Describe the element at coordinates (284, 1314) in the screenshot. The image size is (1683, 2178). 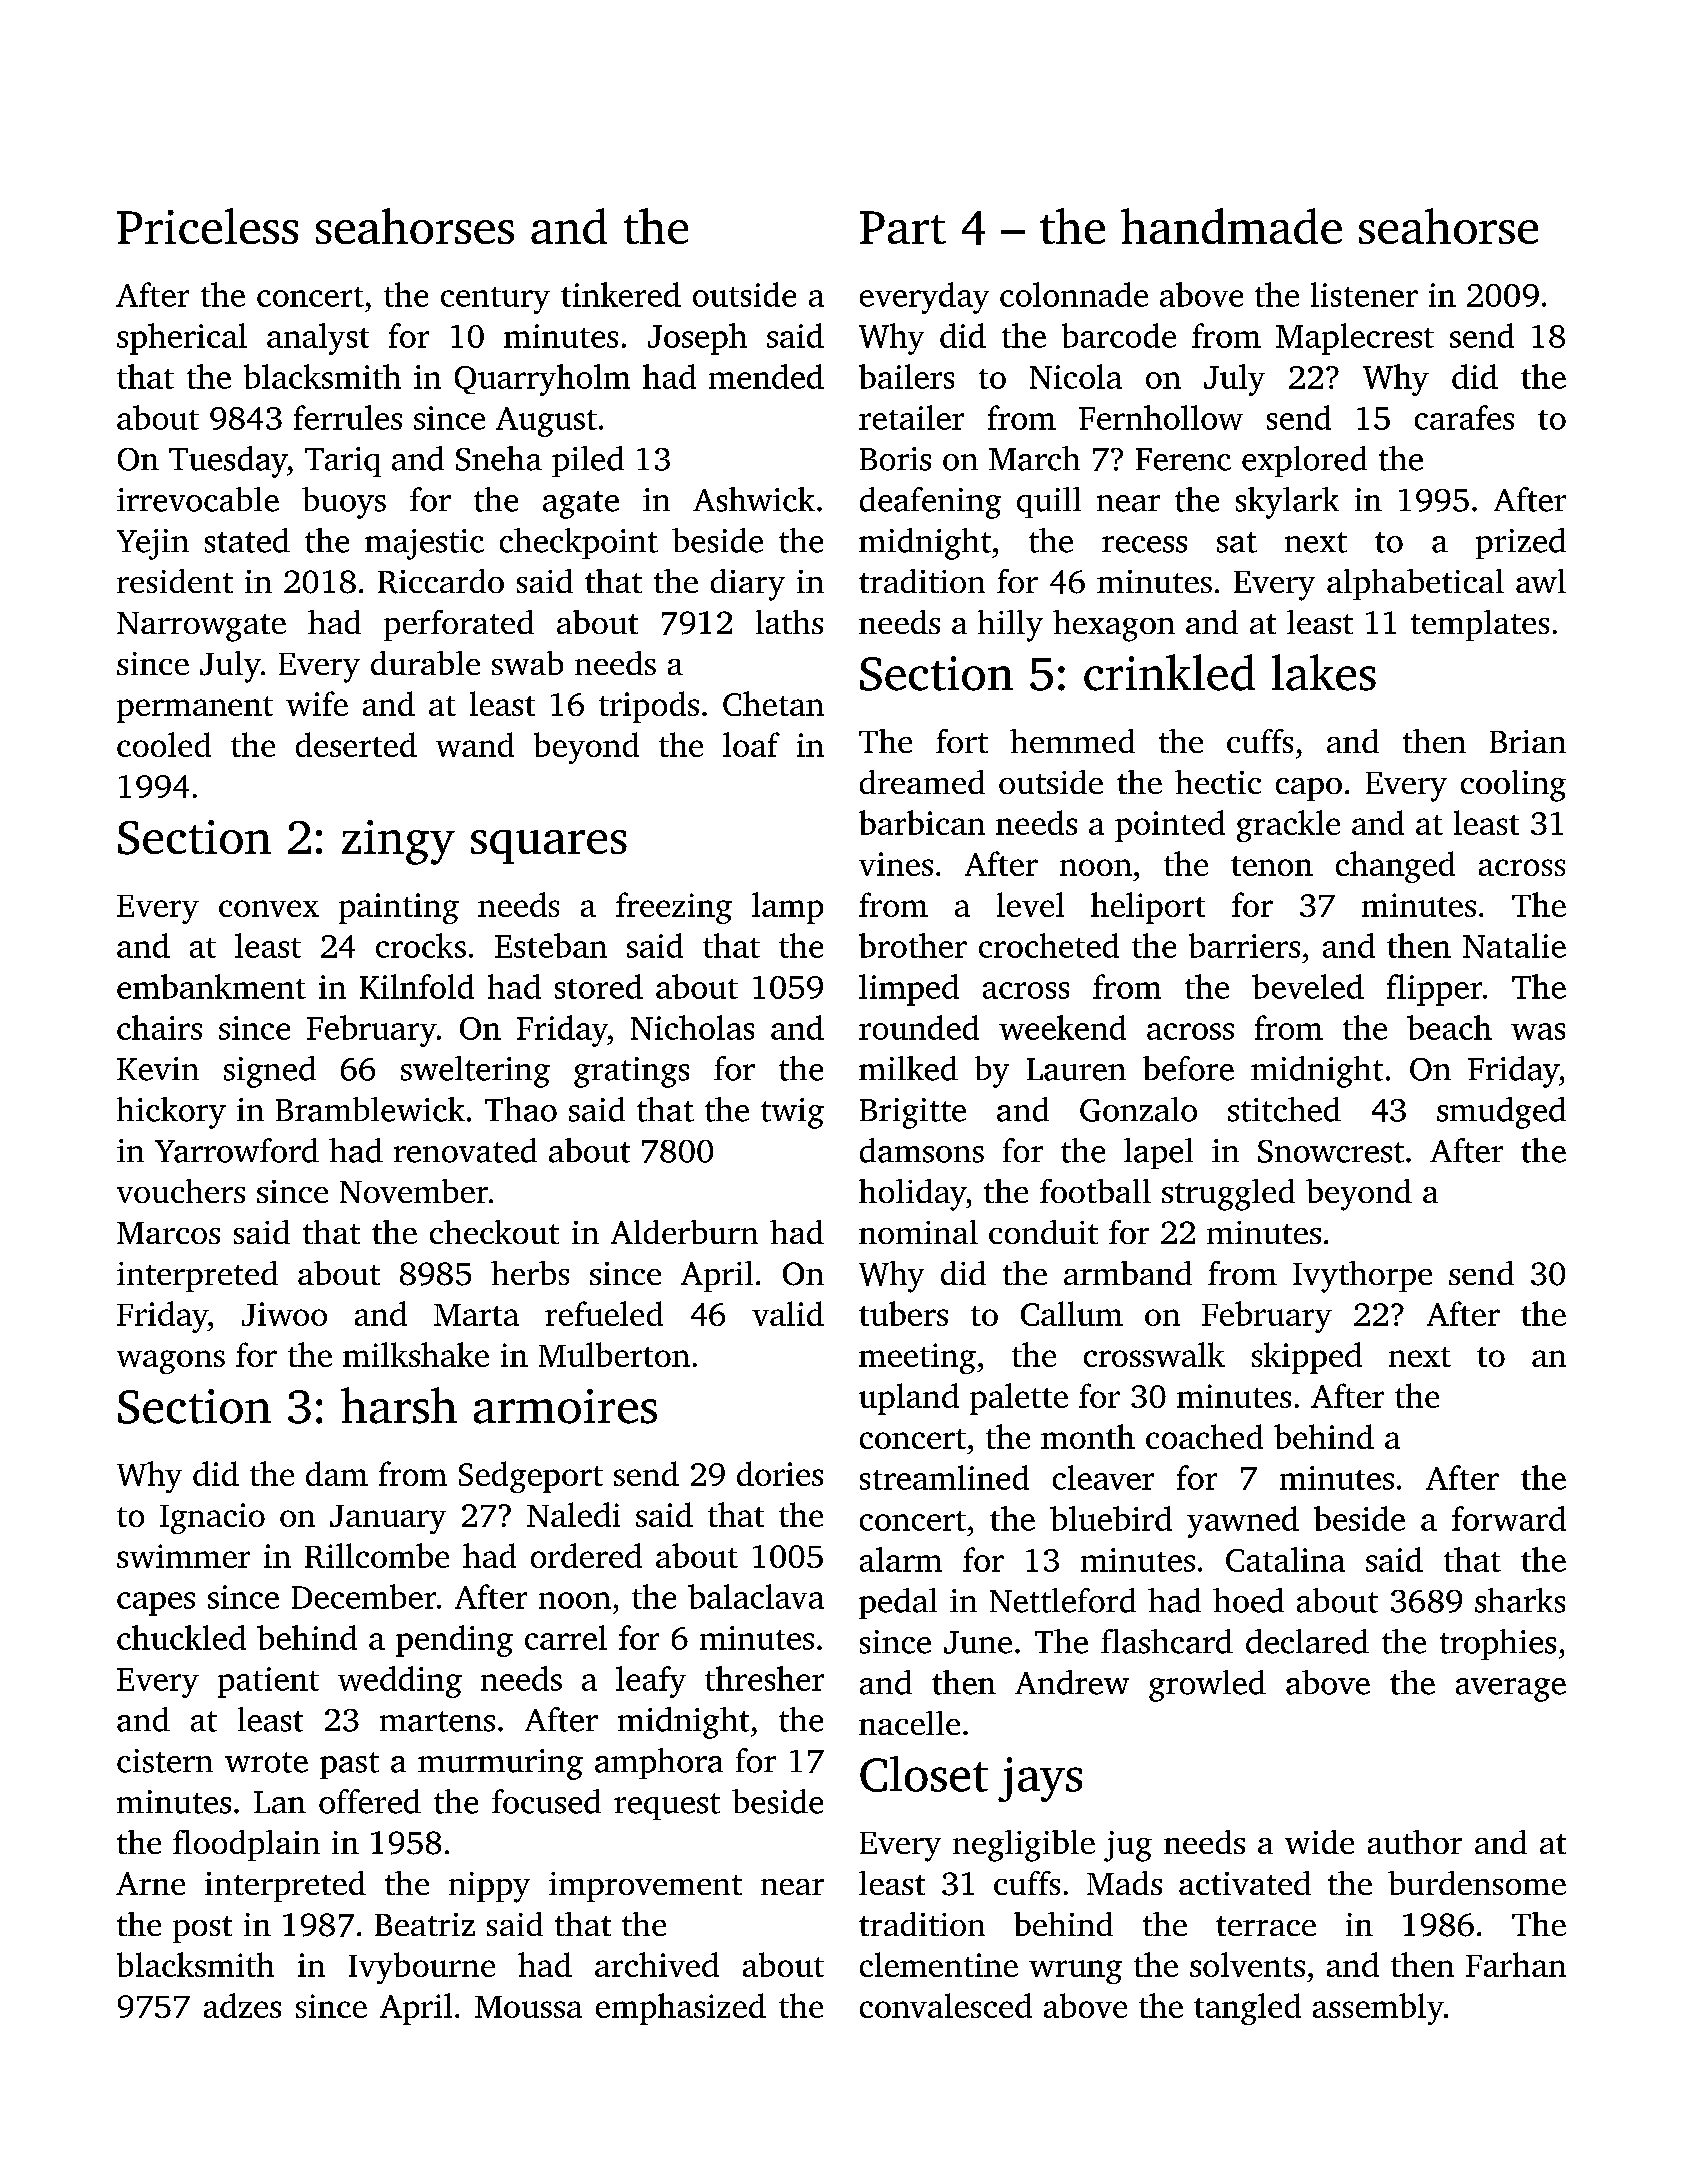
I see `Jiwoo` at that location.
